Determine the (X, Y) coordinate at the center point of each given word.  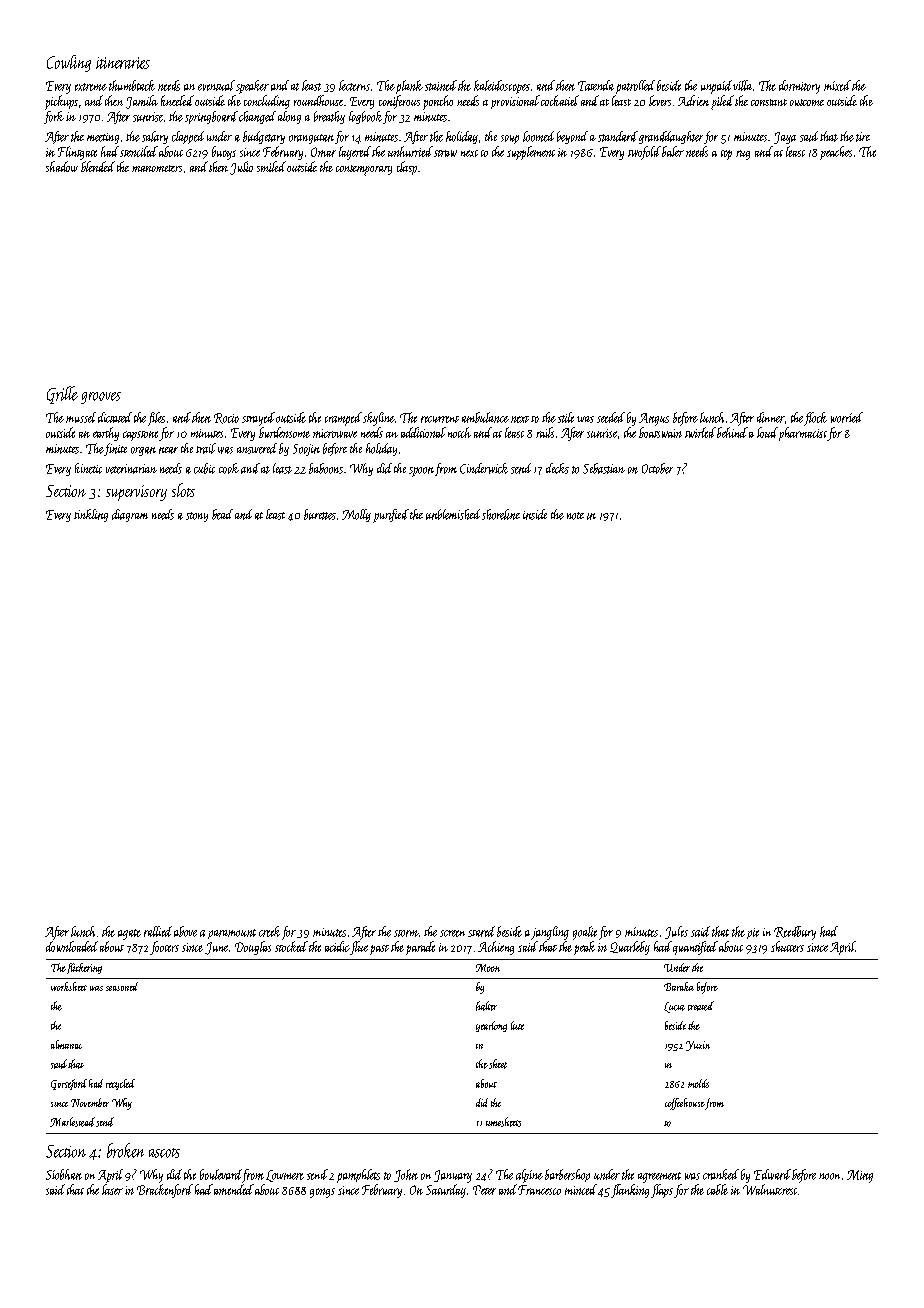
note (575, 516)
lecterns (354, 85)
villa (742, 85)
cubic (204, 468)
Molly (356, 515)
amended (234, 1189)
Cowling (69, 63)
